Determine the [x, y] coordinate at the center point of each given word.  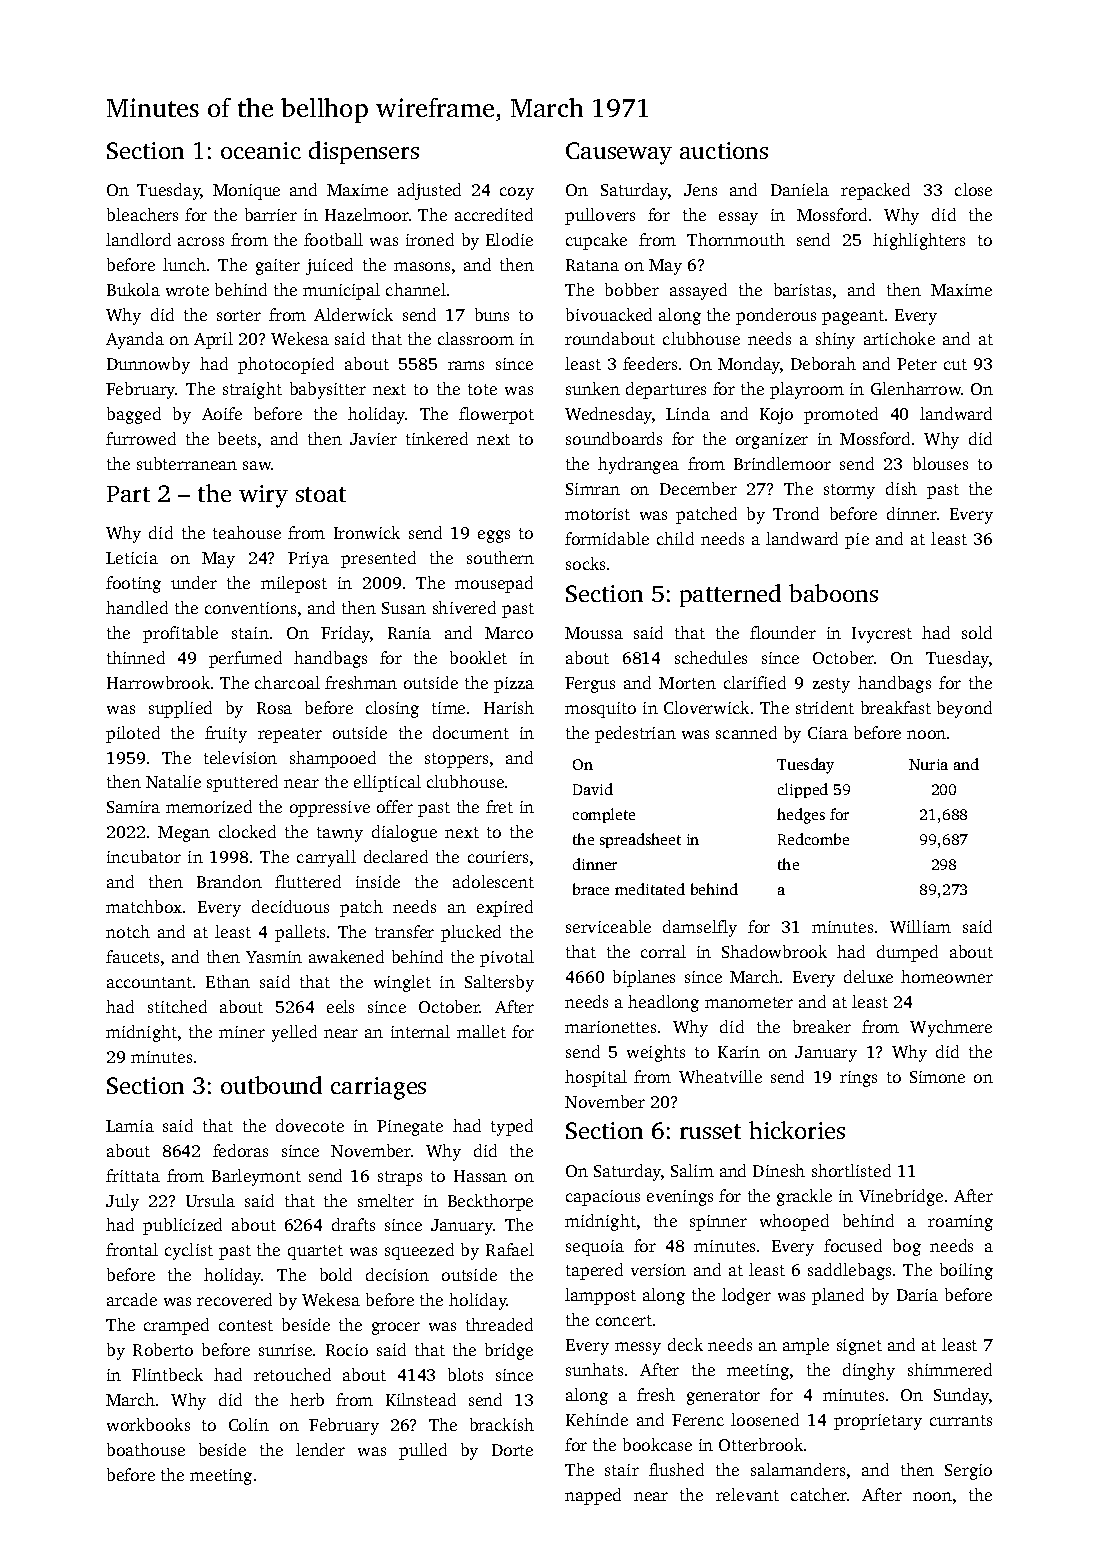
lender [320, 1449]
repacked [875, 191]
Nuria [928, 764]
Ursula [210, 1200]
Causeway [619, 153]
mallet [481, 1031]
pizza [514, 685]
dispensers [364, 152]
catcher [819, 1494]
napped [593, 1496]
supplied [180, 709]
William [920, 926]
